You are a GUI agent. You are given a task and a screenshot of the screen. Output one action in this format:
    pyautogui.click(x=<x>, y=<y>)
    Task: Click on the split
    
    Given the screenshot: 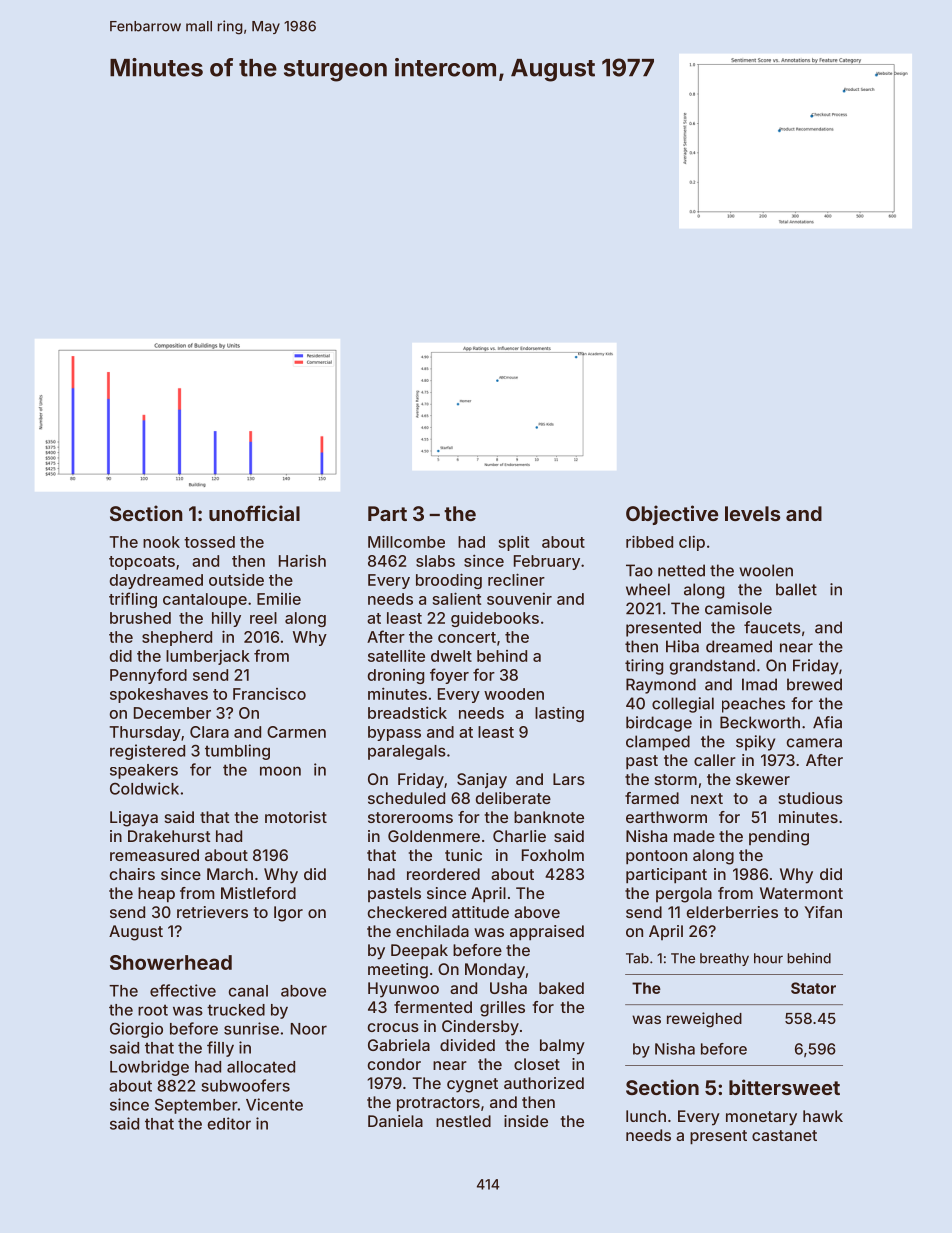 What is the action you would take?
    pyautogui.click(x=514, y=543)
